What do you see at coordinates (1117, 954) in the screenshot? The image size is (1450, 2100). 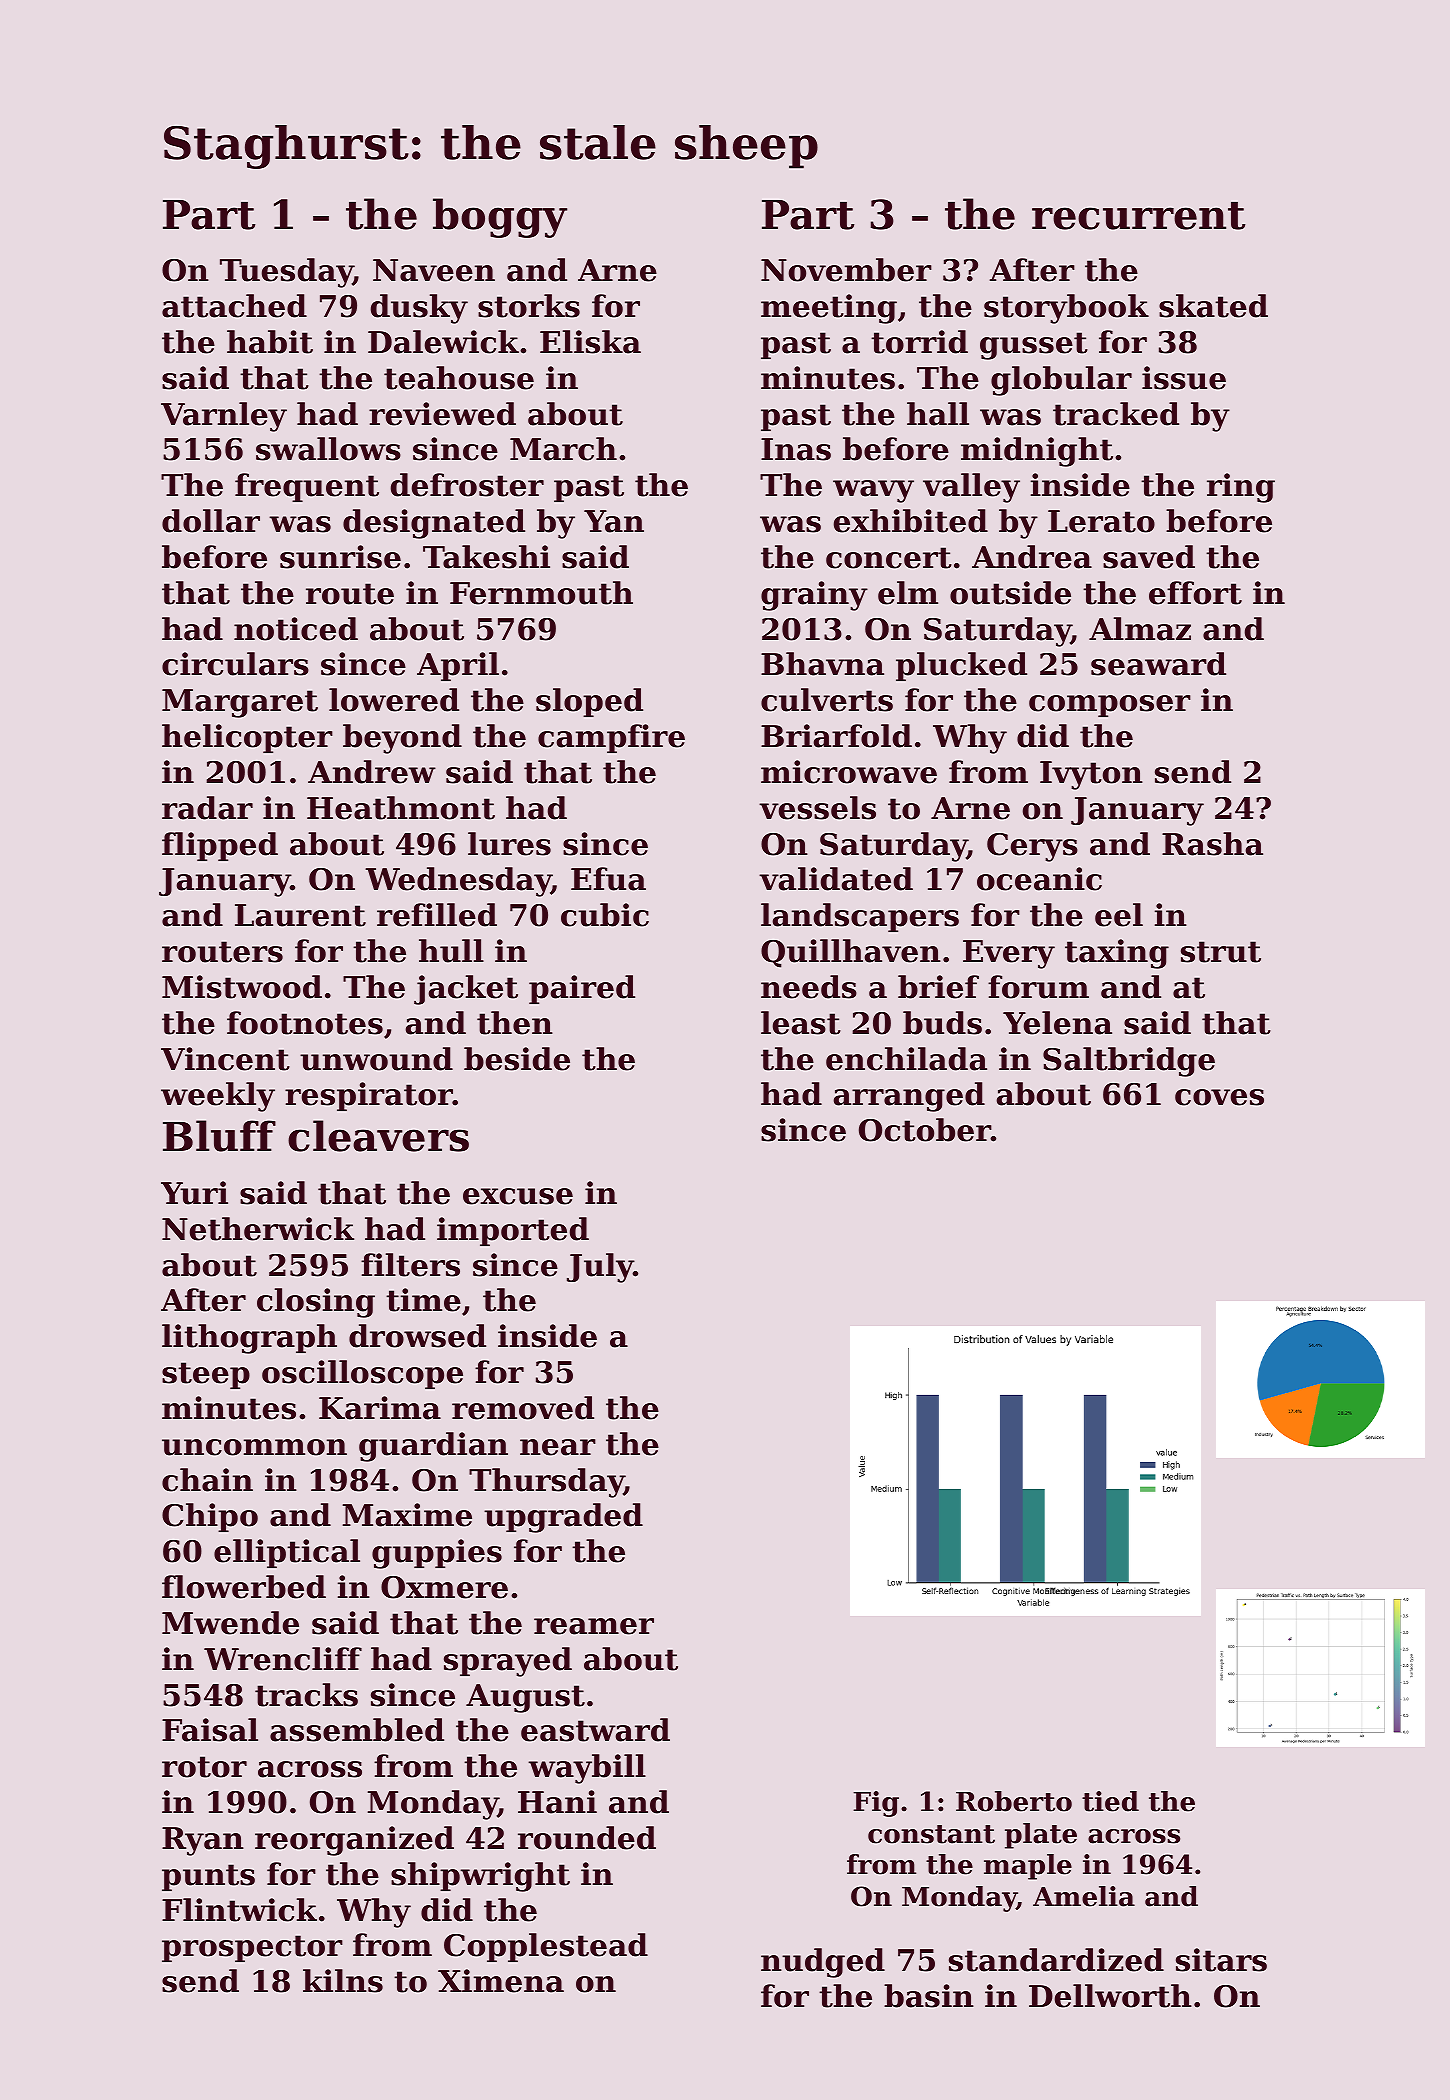 I see `taxing` at bounding box center [1117, 954].
